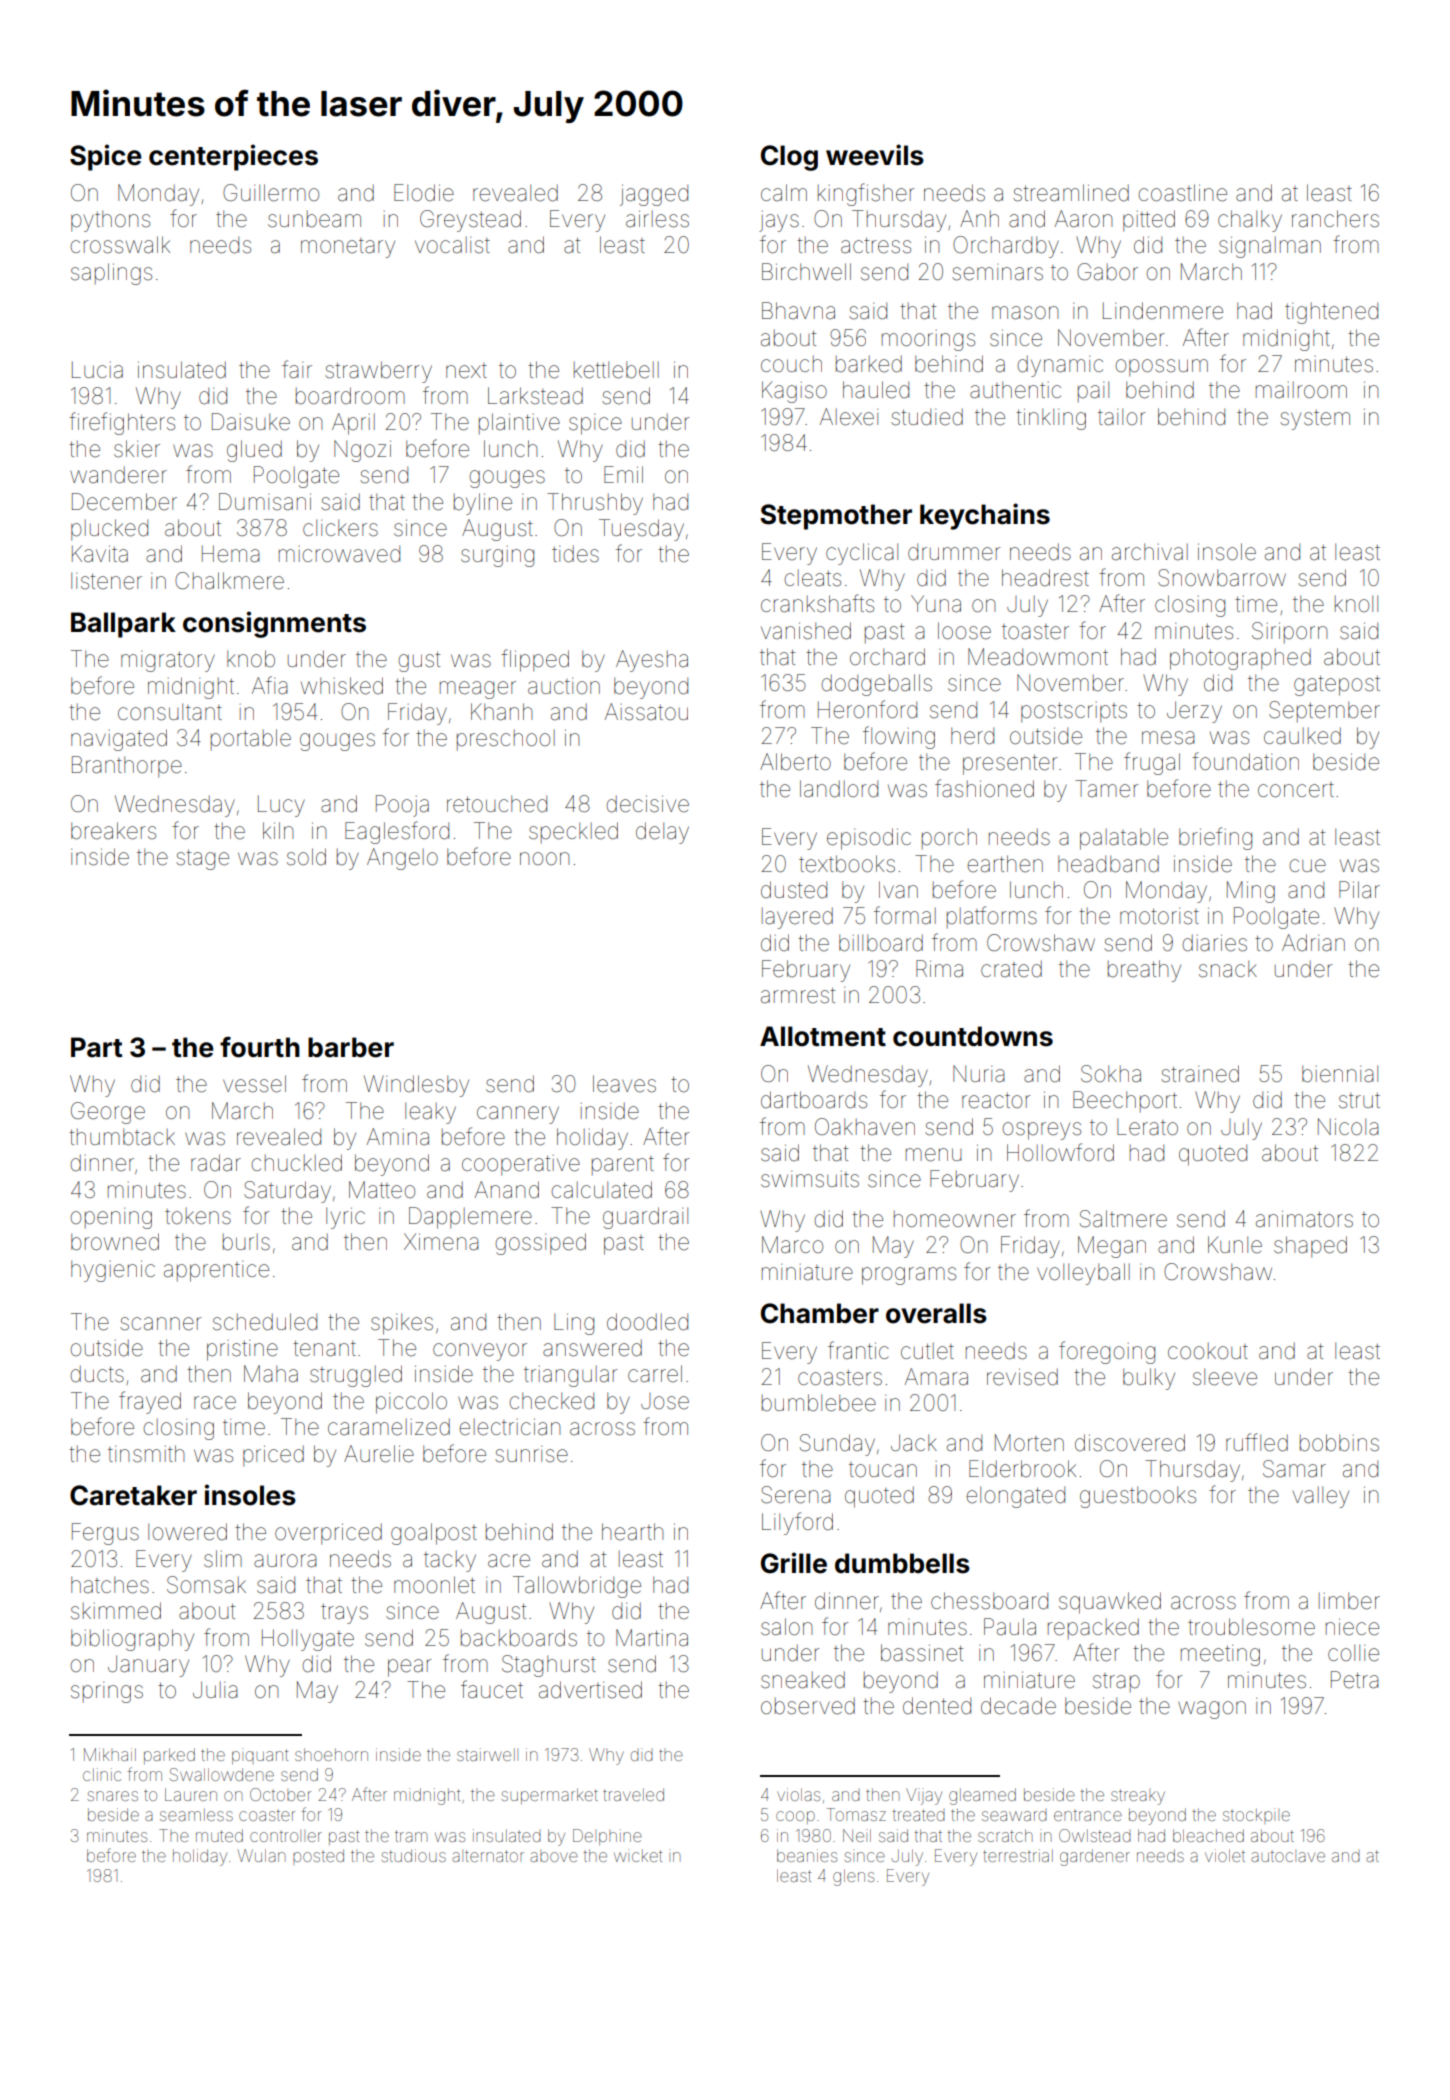  What do you see at coordinates (261, 1855) in the screenshot?
I see `Wulan` at bounding box center [261, 1855].
